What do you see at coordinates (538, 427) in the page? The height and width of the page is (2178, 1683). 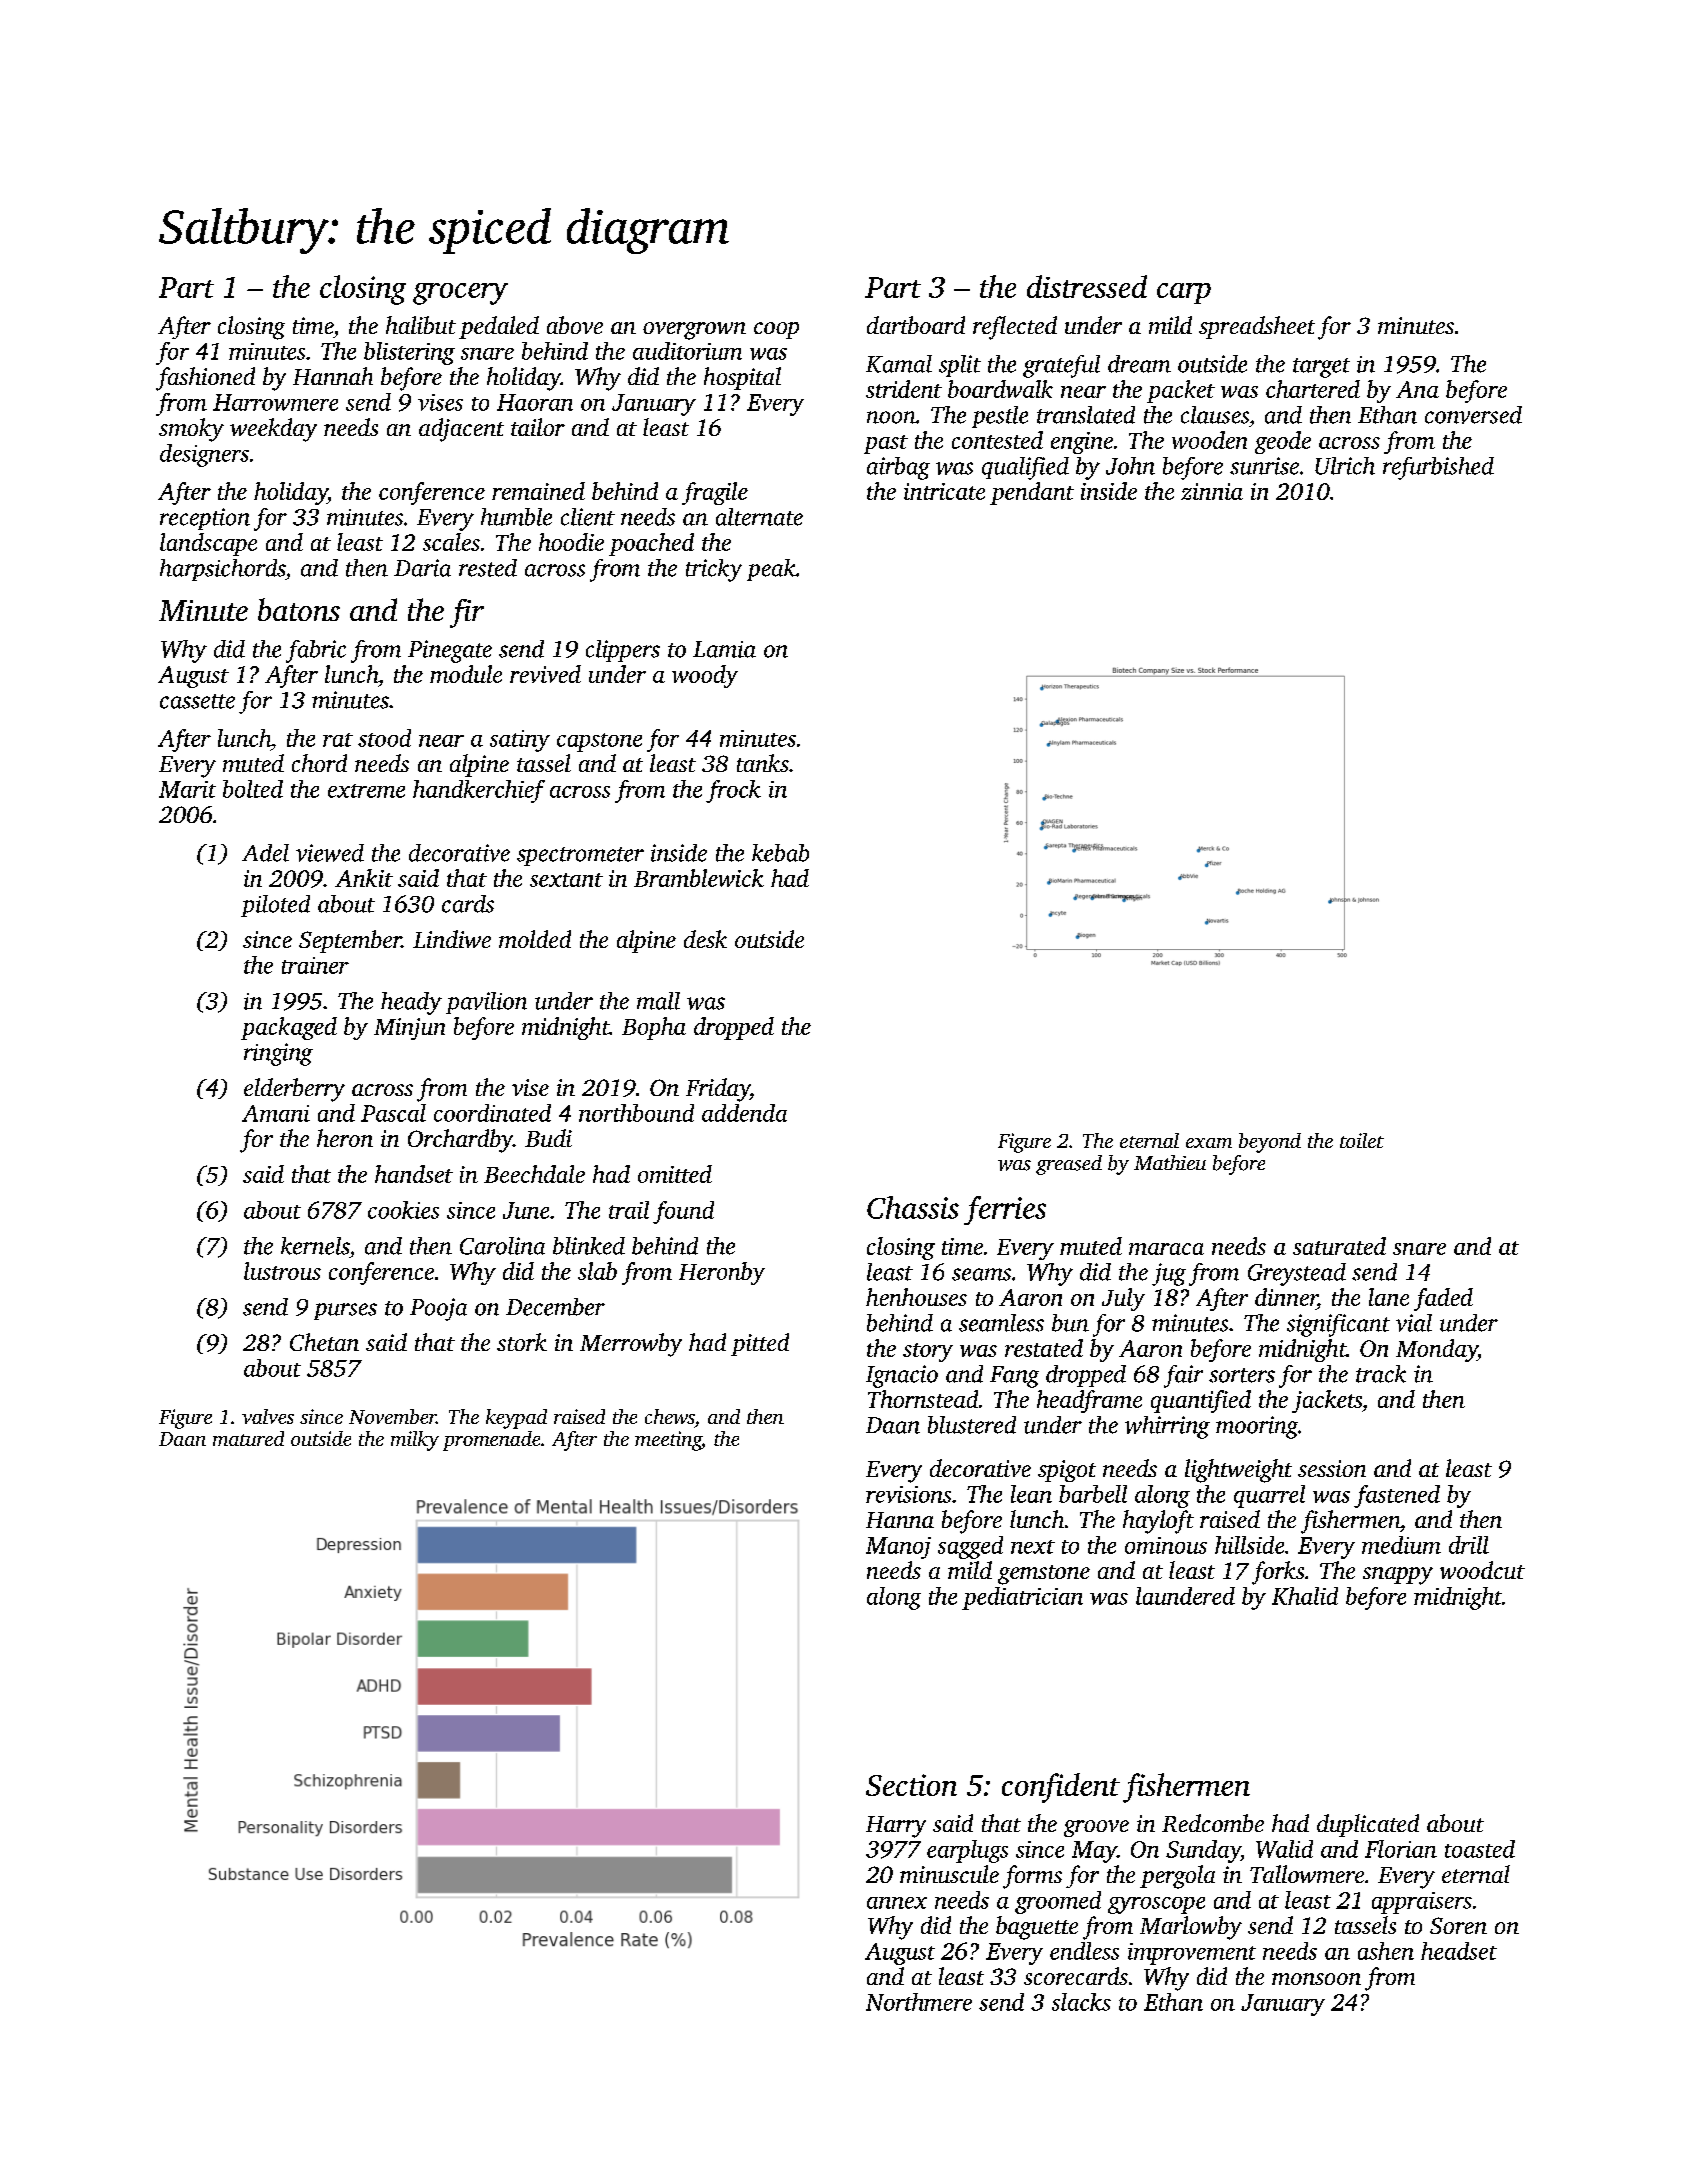 I see `tailor` at bounding box center [538, 427].
